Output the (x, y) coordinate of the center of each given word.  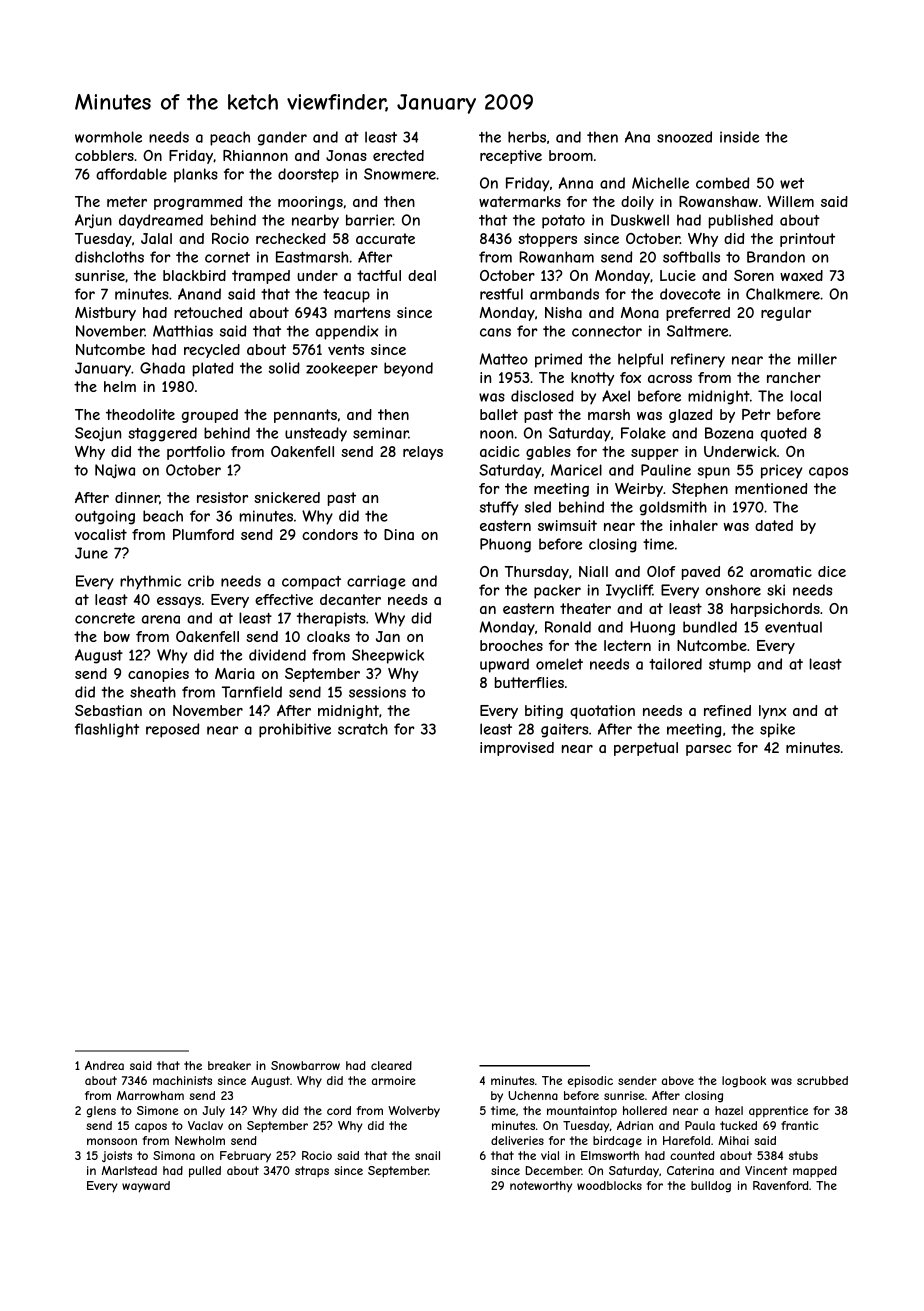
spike (777, 730)
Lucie (678, 275)
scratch (363, 729)
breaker (229, 1065)
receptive (511, 157)
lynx (773, 712)
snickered (287, 497)
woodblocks (609, 1185)
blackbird (194, 275)
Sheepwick (388, 656)
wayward (146, 1187)
